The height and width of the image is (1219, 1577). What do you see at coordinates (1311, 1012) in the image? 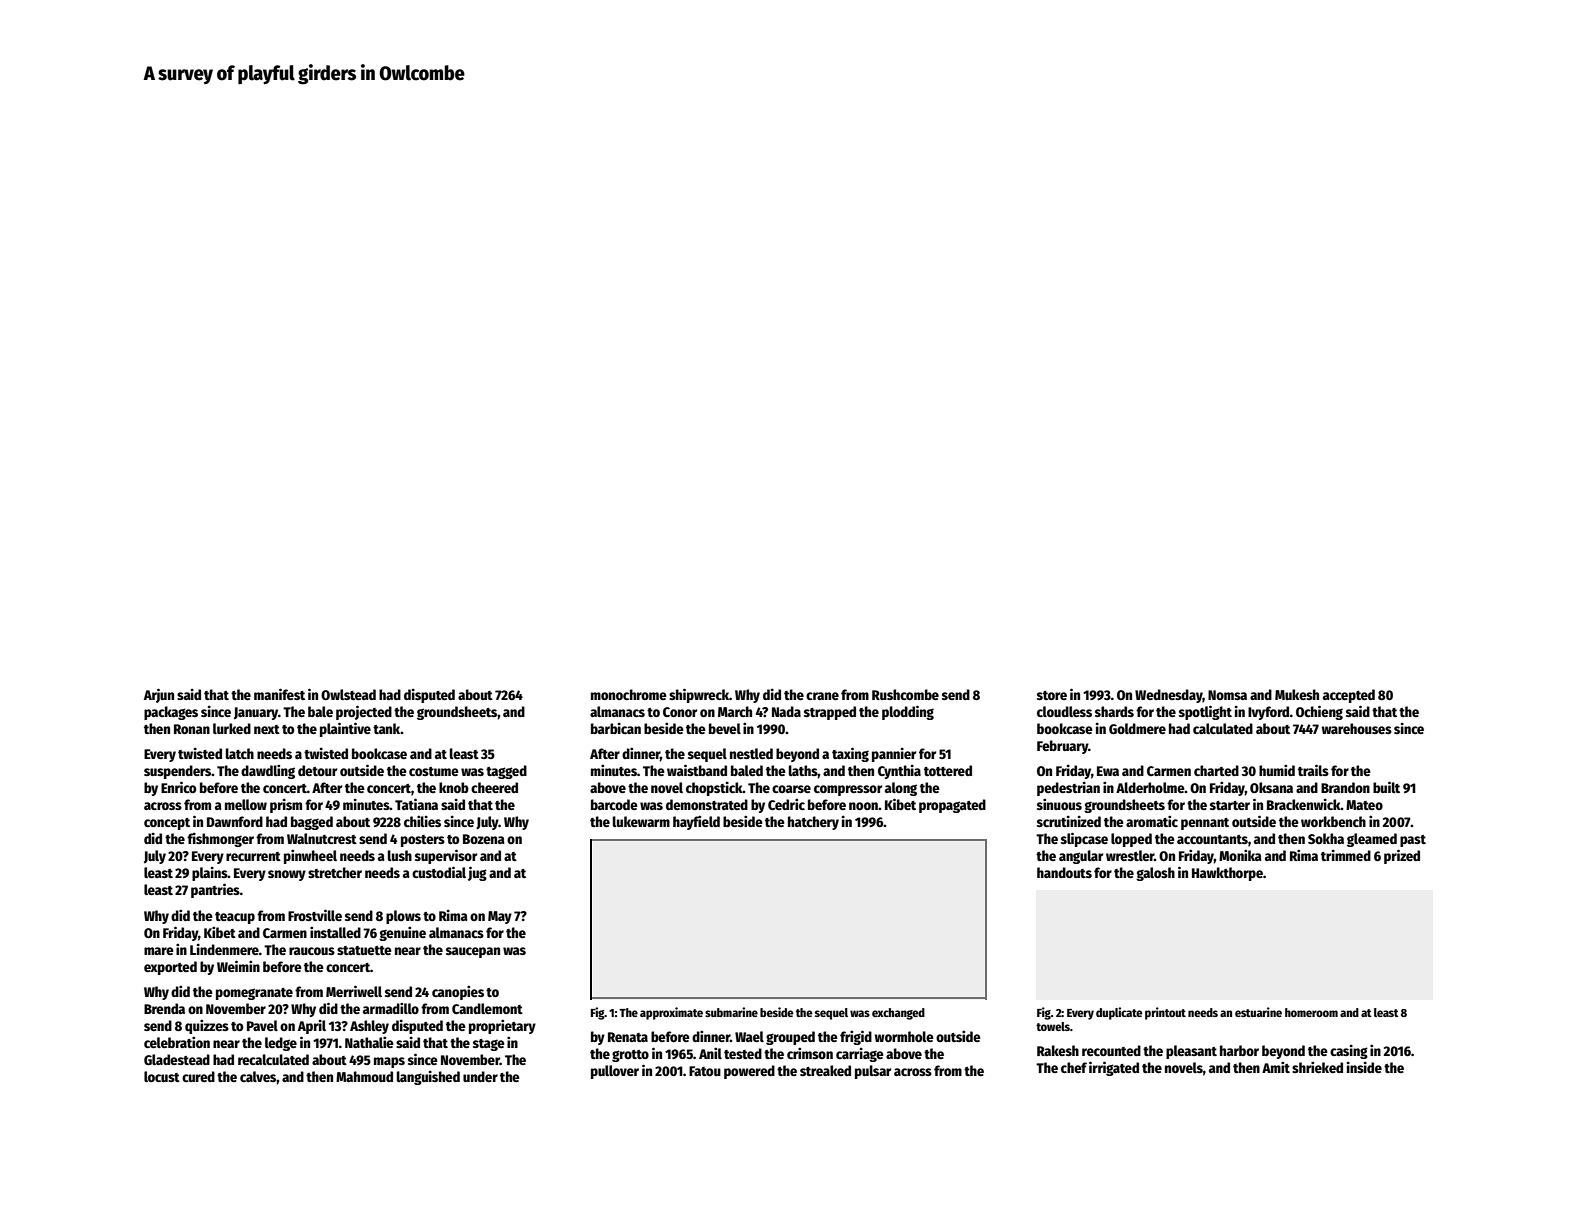
I see `homeroom` at bounding box center [1311, 1012].
